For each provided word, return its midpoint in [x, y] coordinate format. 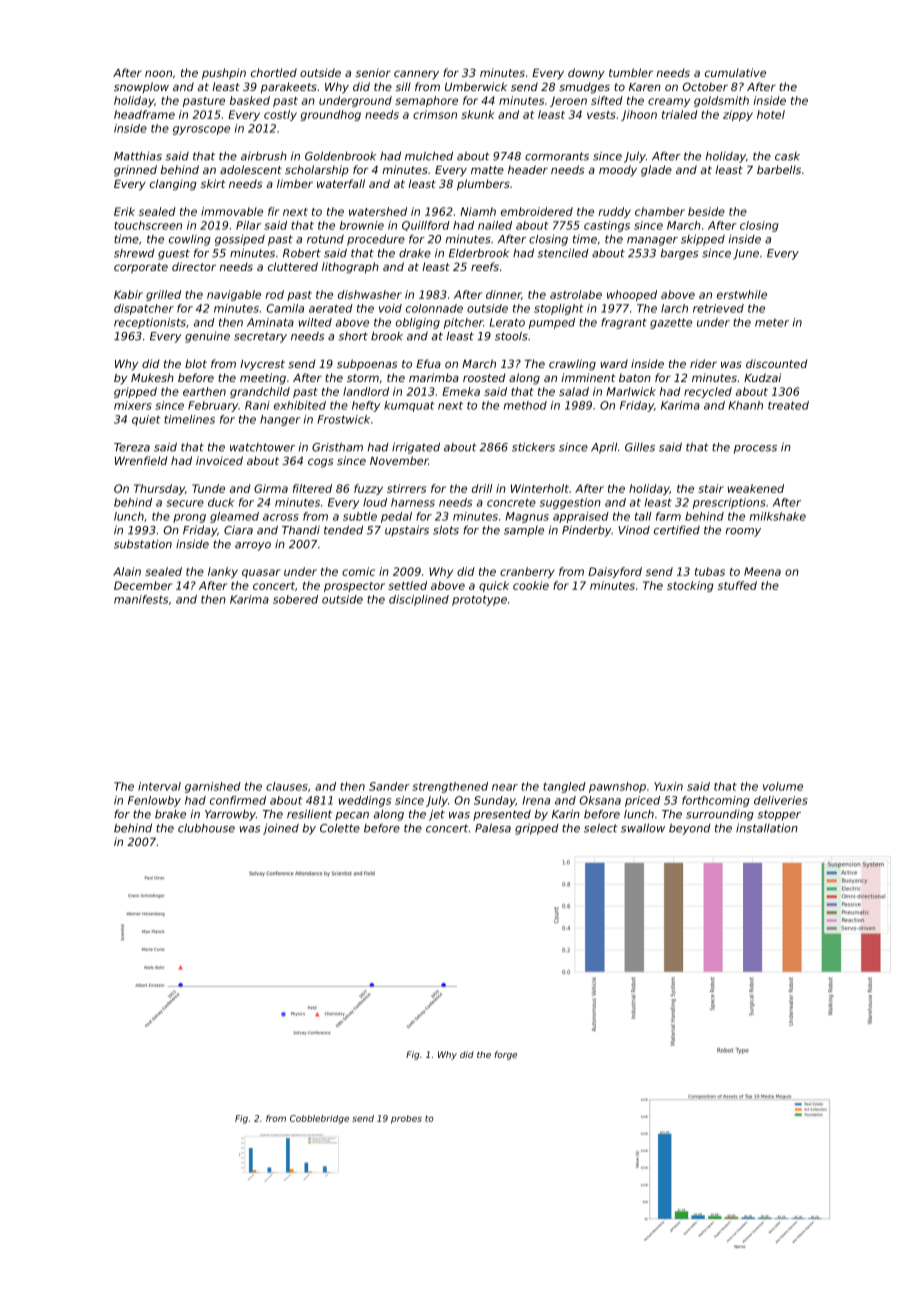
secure [185, 503]
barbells [779, 169]
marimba [434, 377]
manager [652, 241]
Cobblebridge [319, 1119]
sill [403, 86]
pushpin [224, 74]
